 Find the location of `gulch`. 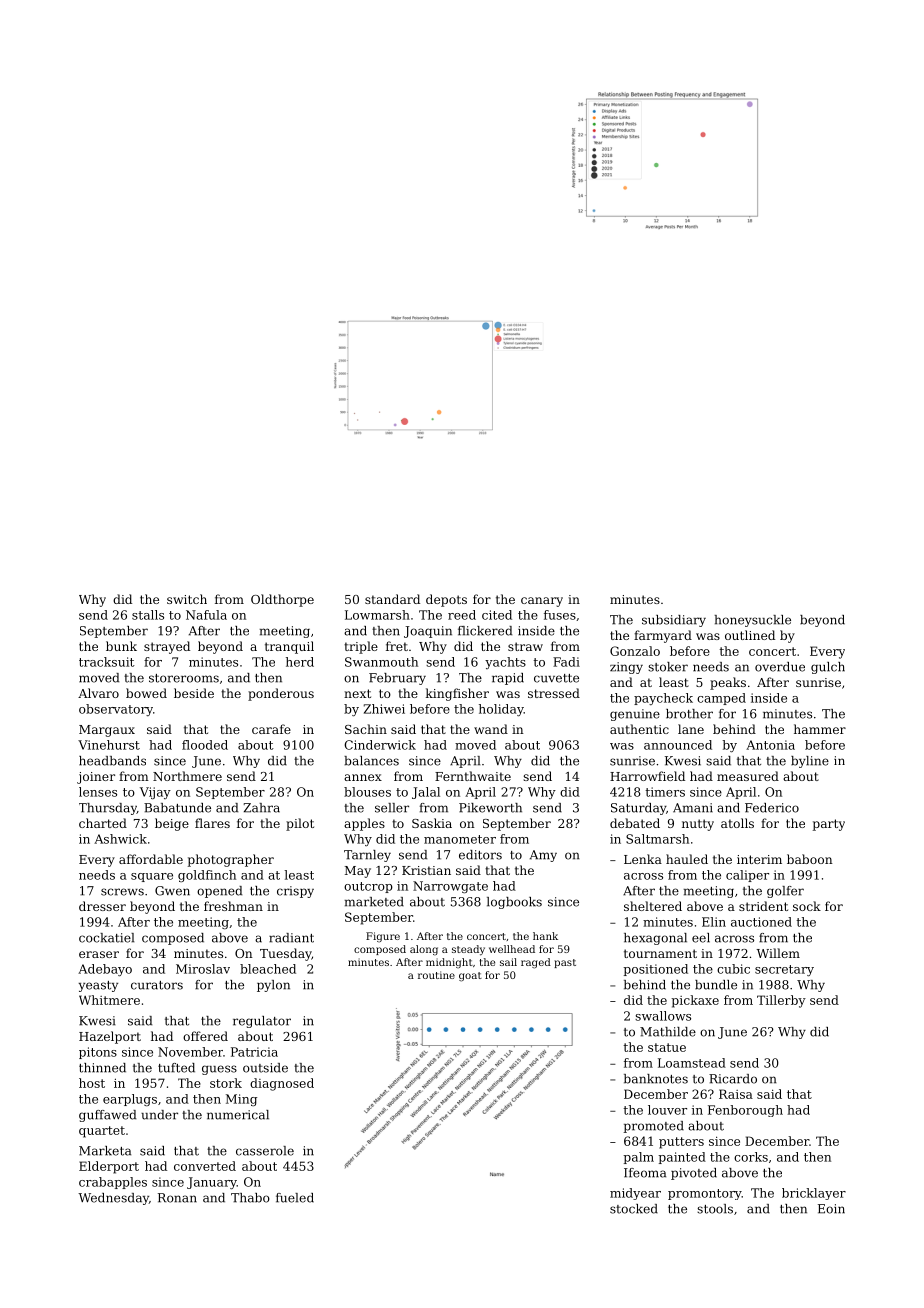

gulch is located at coordinates (828, 668).
